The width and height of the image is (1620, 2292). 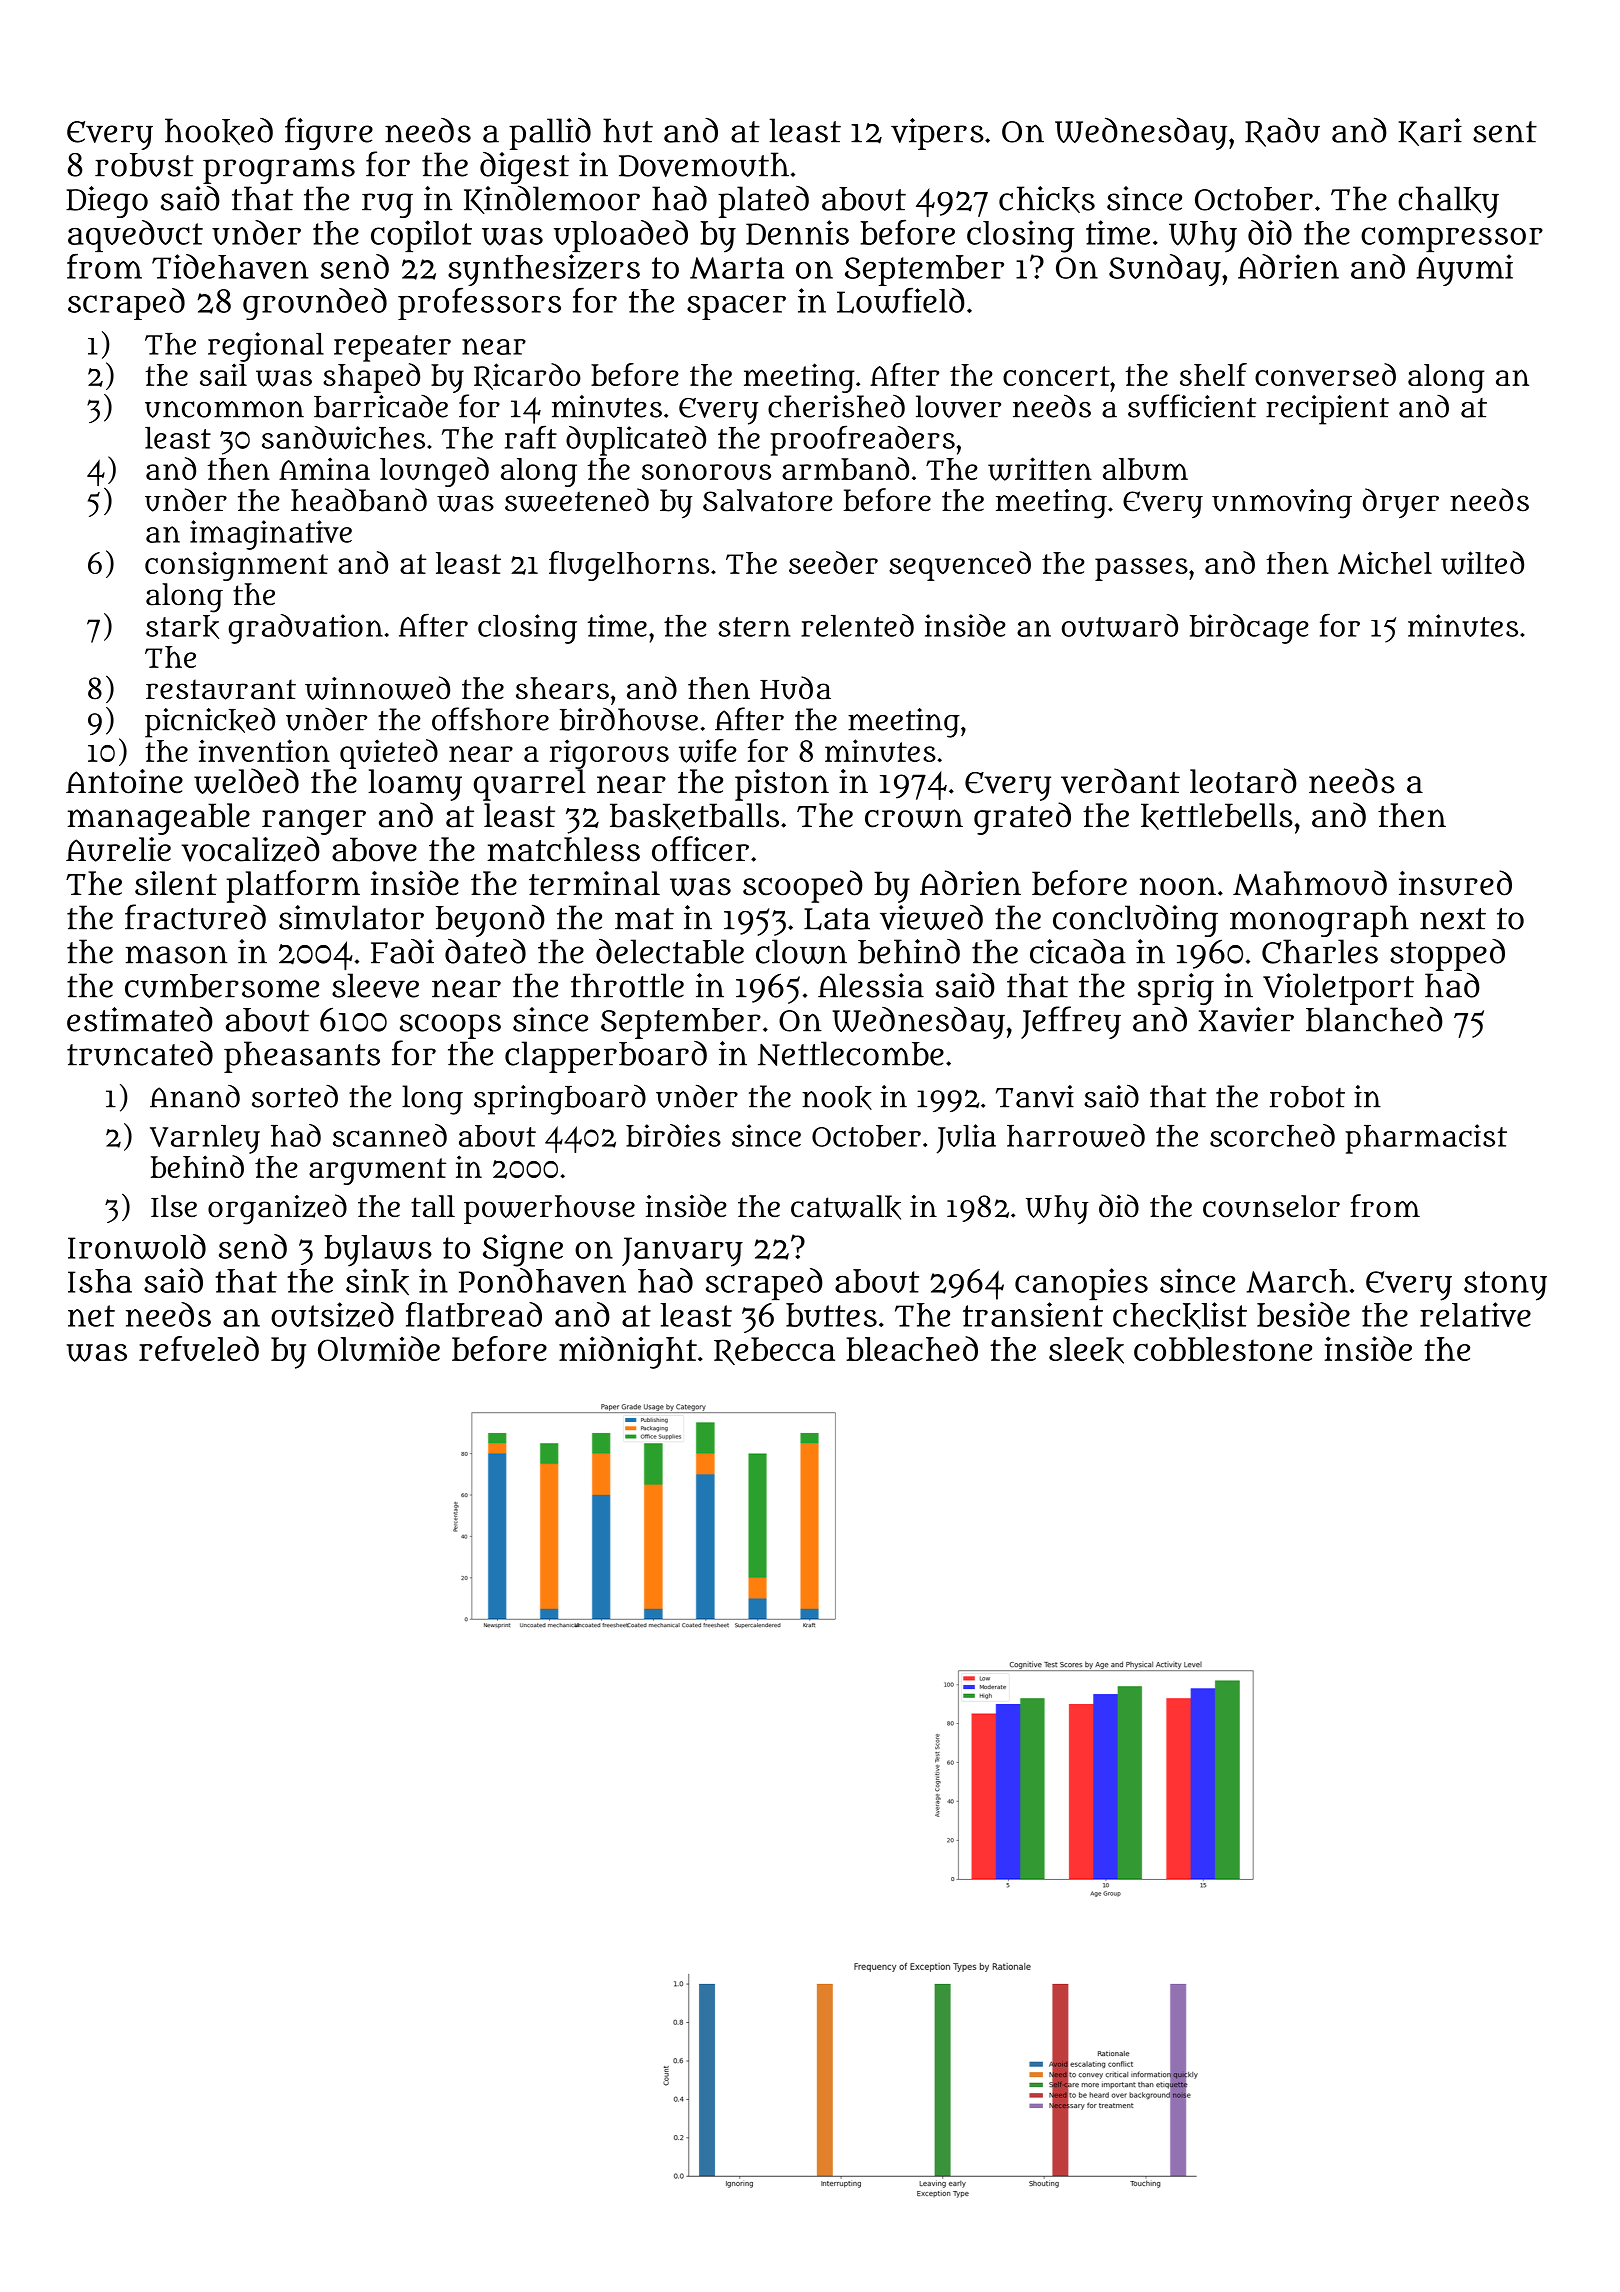 I want to click on spacer, so click(x=736, y=307).
